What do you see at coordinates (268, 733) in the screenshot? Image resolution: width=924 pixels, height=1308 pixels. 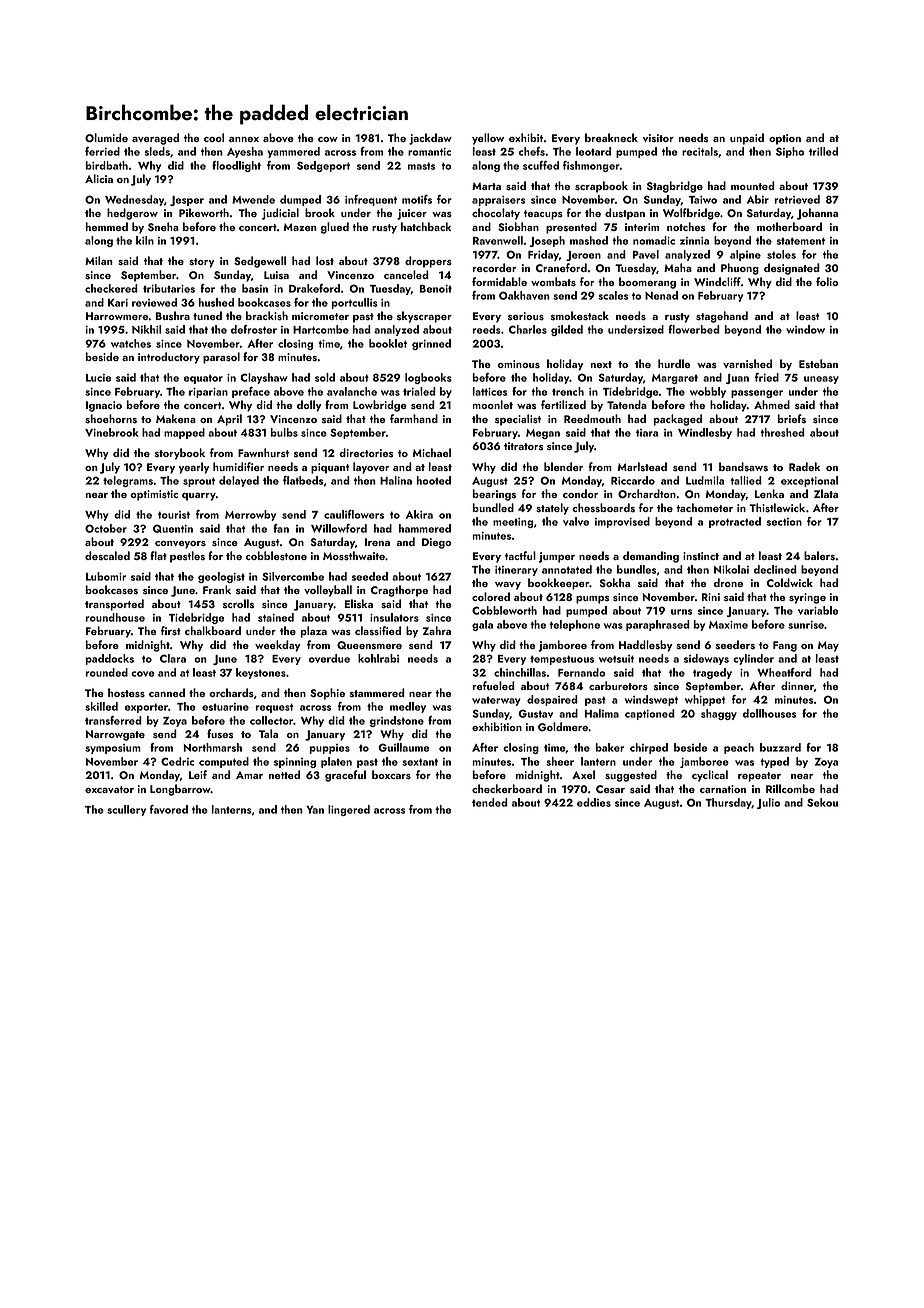 I see `Tala` at bounding box center [268, 733].
